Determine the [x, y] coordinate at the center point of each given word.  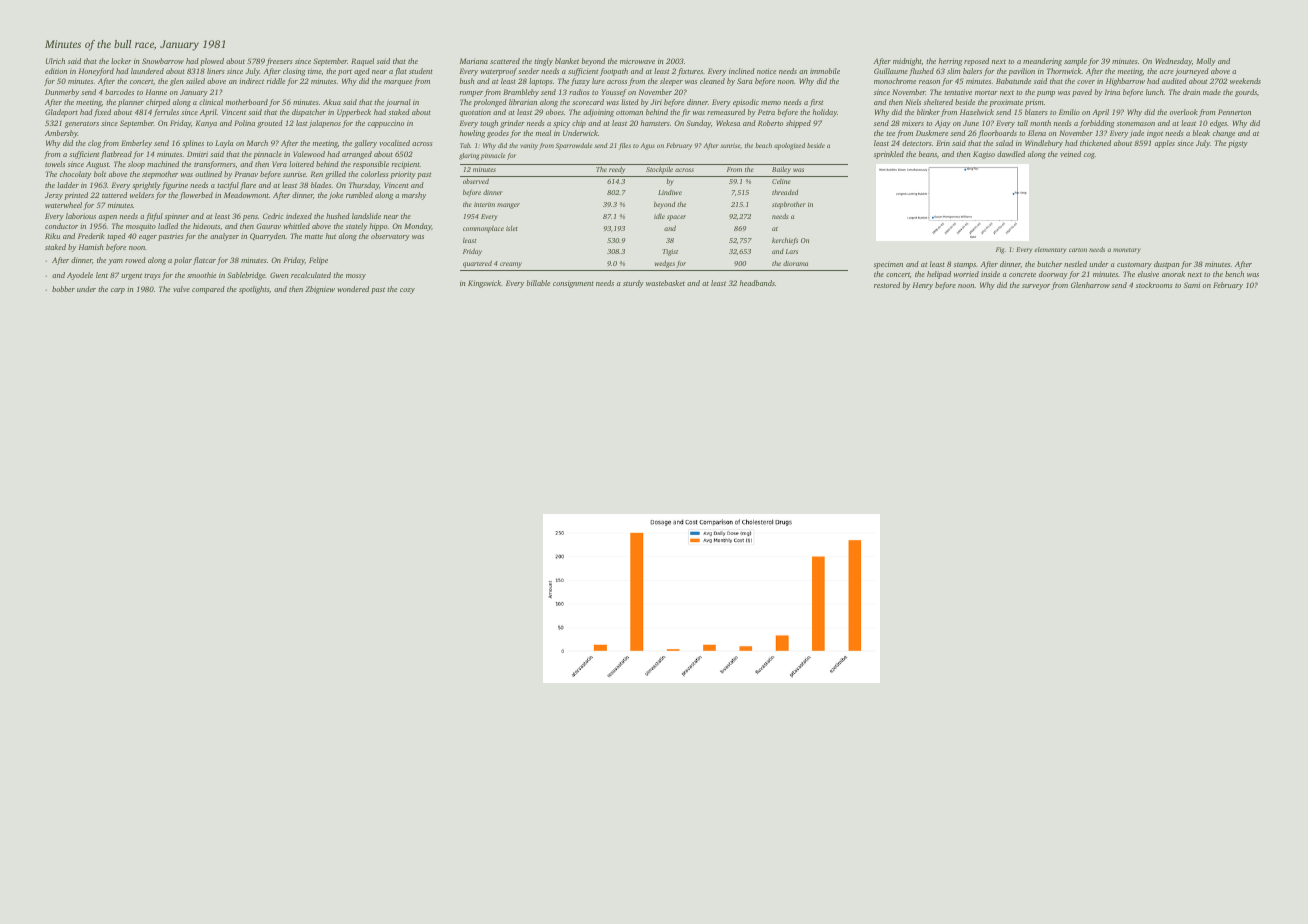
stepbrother [789, 205]
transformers [214, 165]
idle [659, 216]
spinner [177, 217]
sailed [195, 81]
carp [118, 291]
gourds [1246, 93]
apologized [789, 146]
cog [1089, 156]
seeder [528, 71]
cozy [407, 291]
